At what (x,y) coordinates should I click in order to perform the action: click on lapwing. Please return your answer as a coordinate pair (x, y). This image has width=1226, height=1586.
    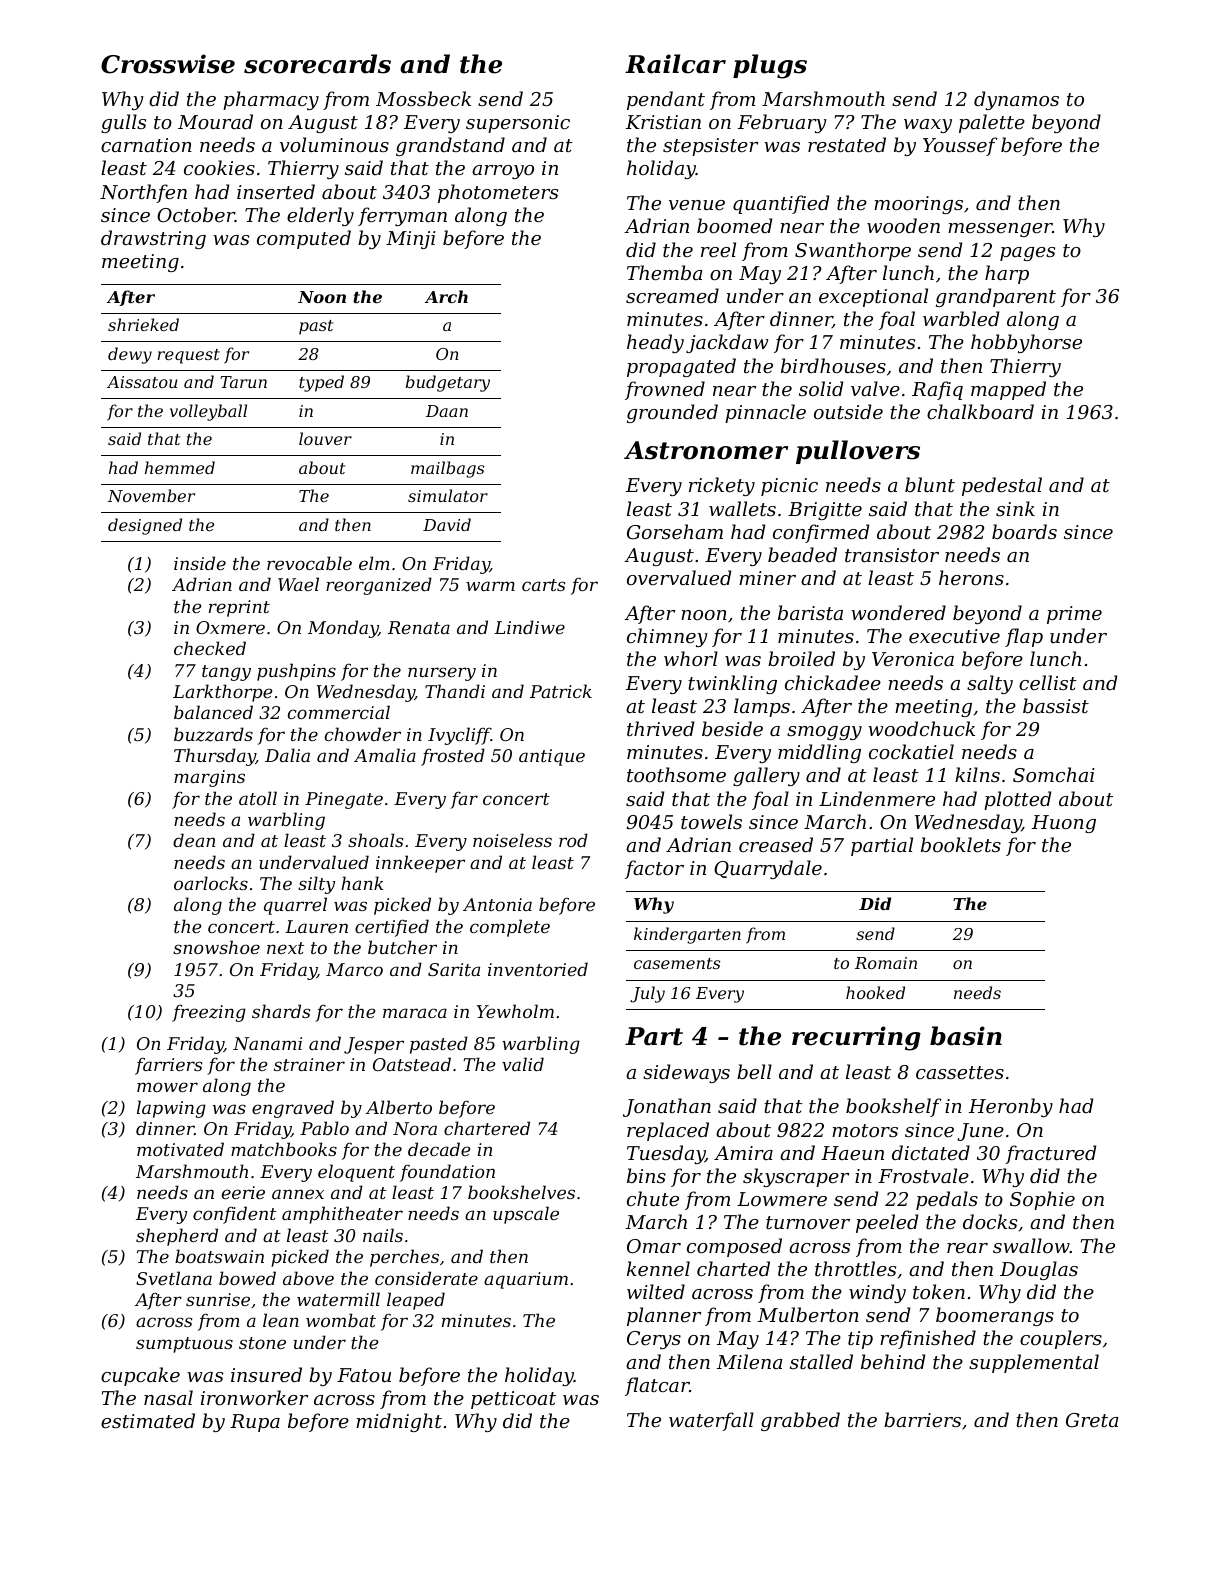
    Looking at the image, I should click on (171, 1109).
